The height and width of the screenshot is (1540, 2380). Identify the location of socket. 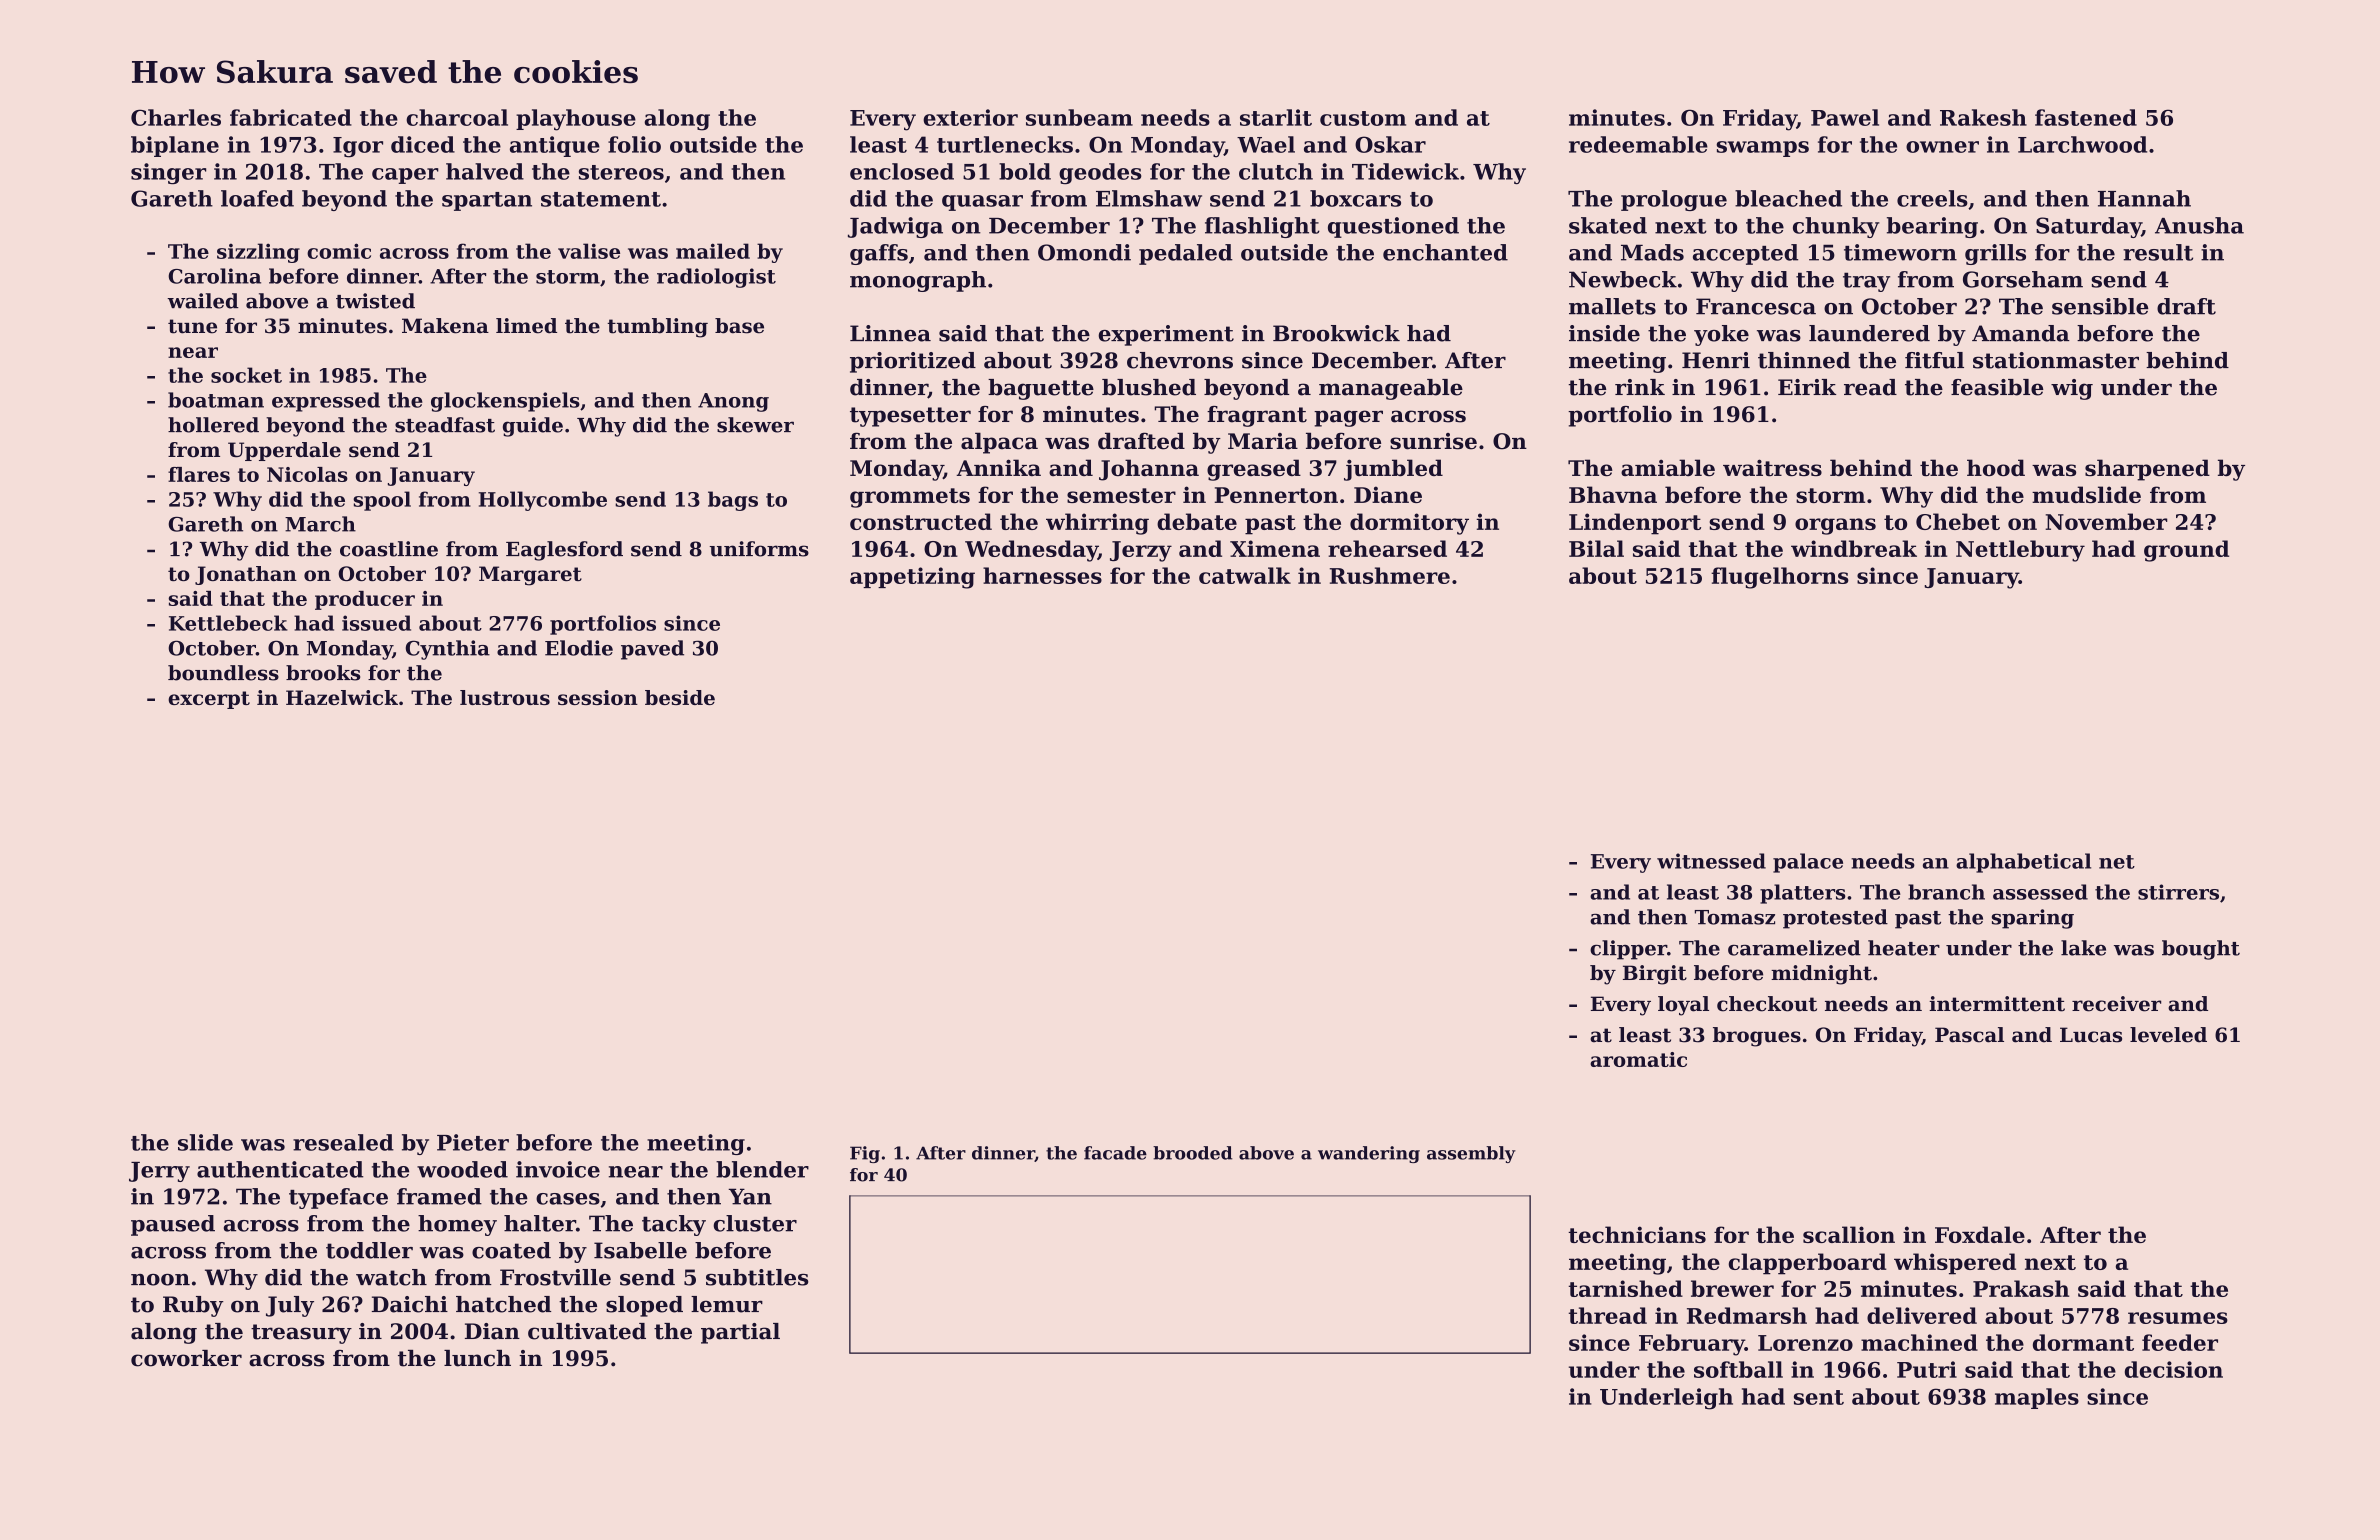
(246, 375).
